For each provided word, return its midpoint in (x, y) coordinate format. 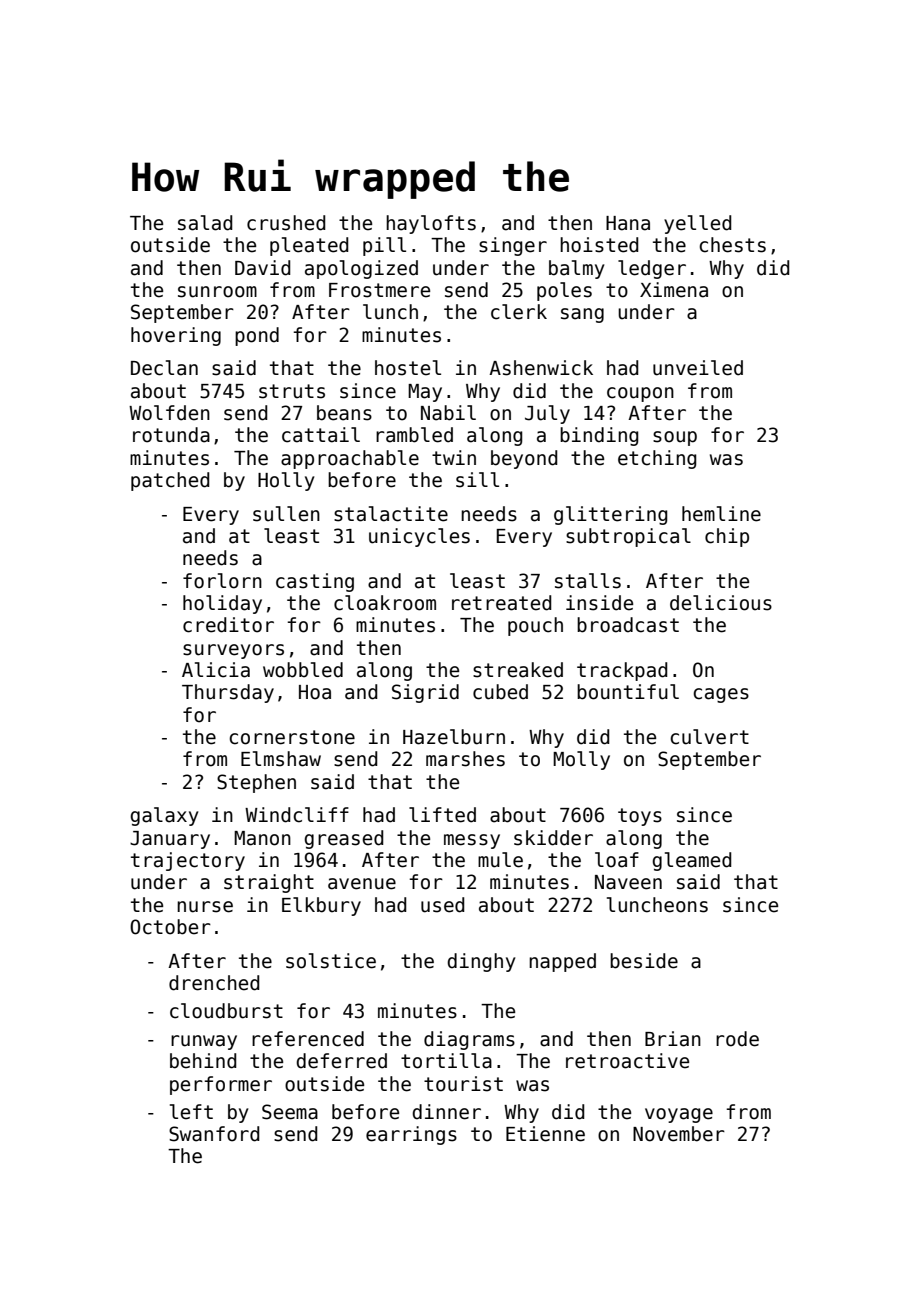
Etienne (545, 1134)
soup (675, 438)
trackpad (622, 671)
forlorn (222, 581)
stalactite (391, 514)
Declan (164, 368)
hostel (408, 368)
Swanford (214, 1134)
